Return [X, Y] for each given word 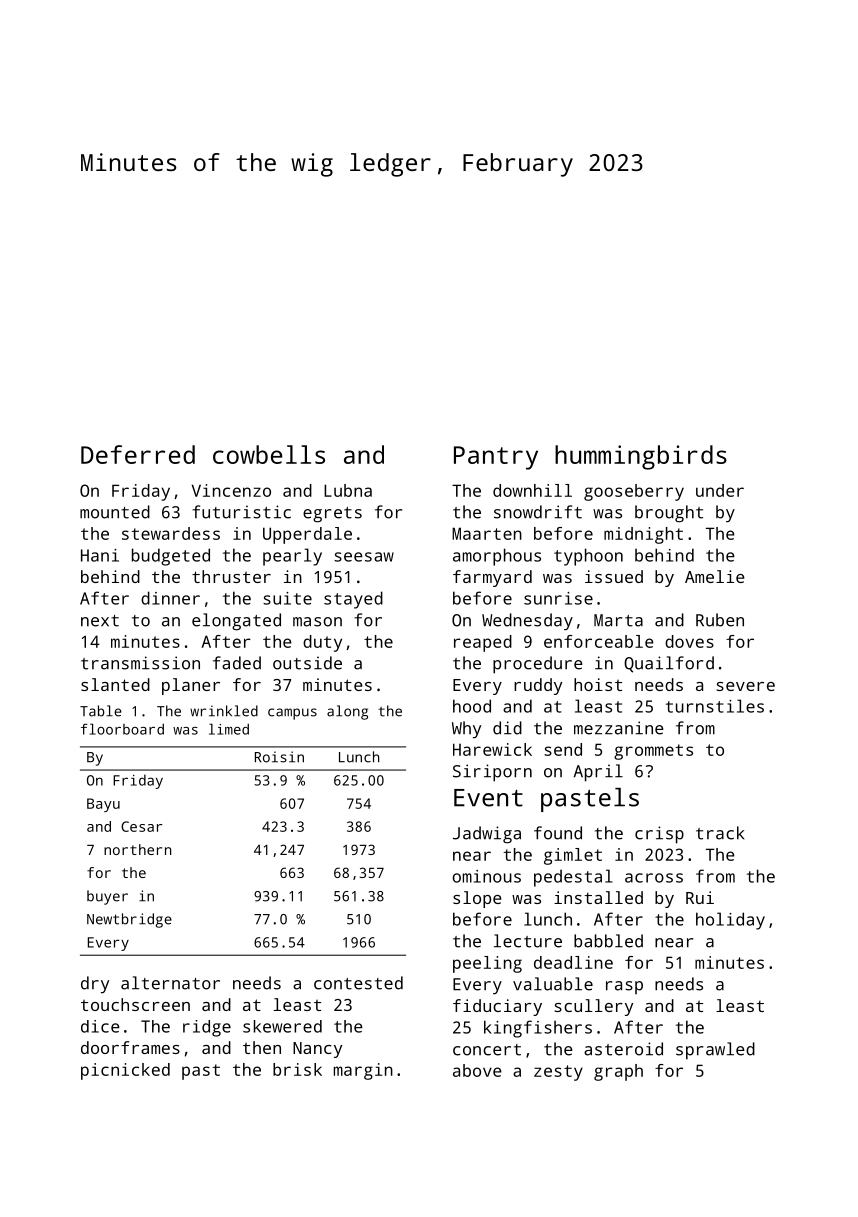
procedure [538, 665]
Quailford [669, 664]
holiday [730, 921]
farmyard [492, 578]
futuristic [241, 512]
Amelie [715, 576]
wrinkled [224, 711]
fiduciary [497, 1007]
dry [95, 984]
